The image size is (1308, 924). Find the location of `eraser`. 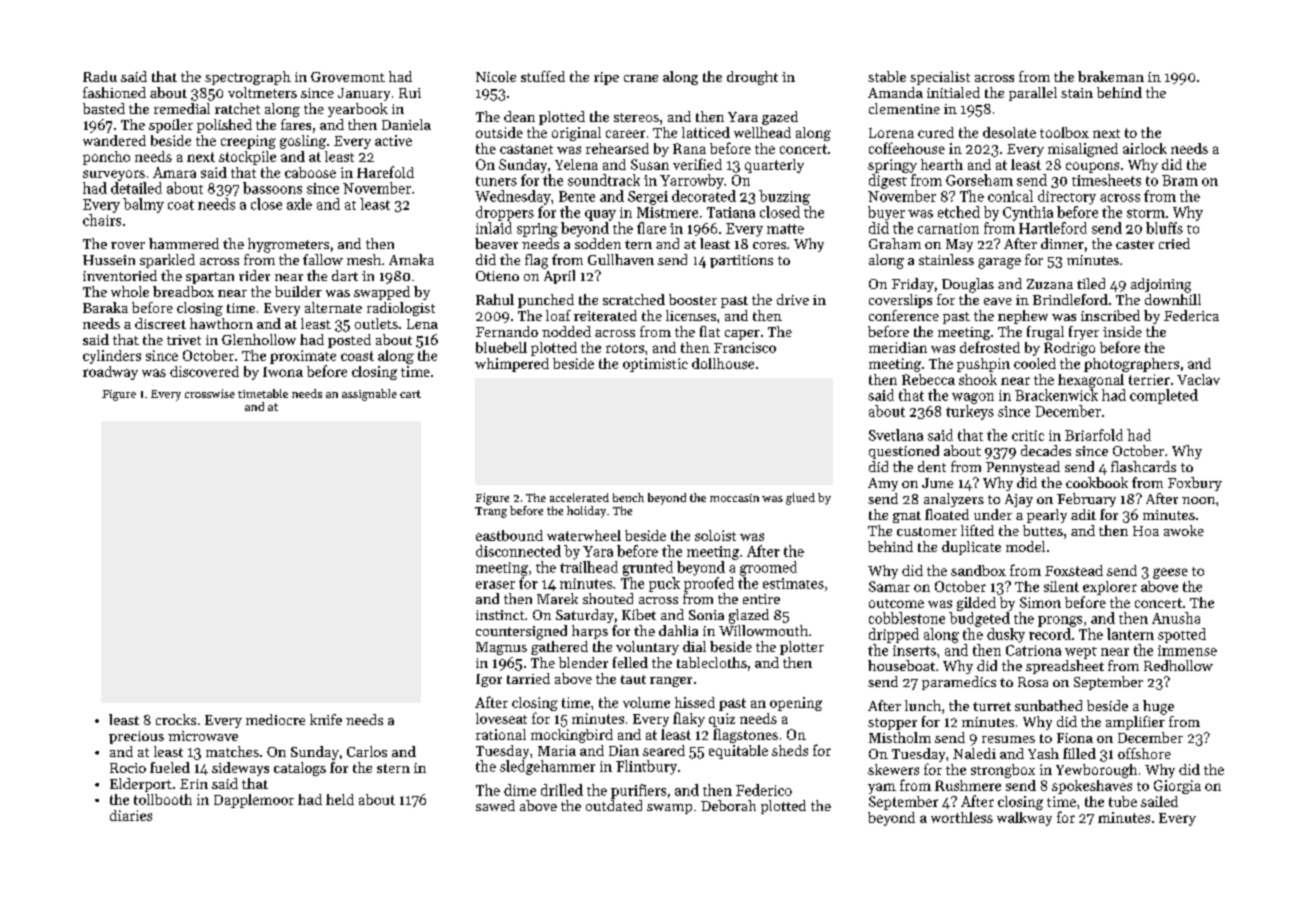

eraser is located at coordinates (495, 585).
